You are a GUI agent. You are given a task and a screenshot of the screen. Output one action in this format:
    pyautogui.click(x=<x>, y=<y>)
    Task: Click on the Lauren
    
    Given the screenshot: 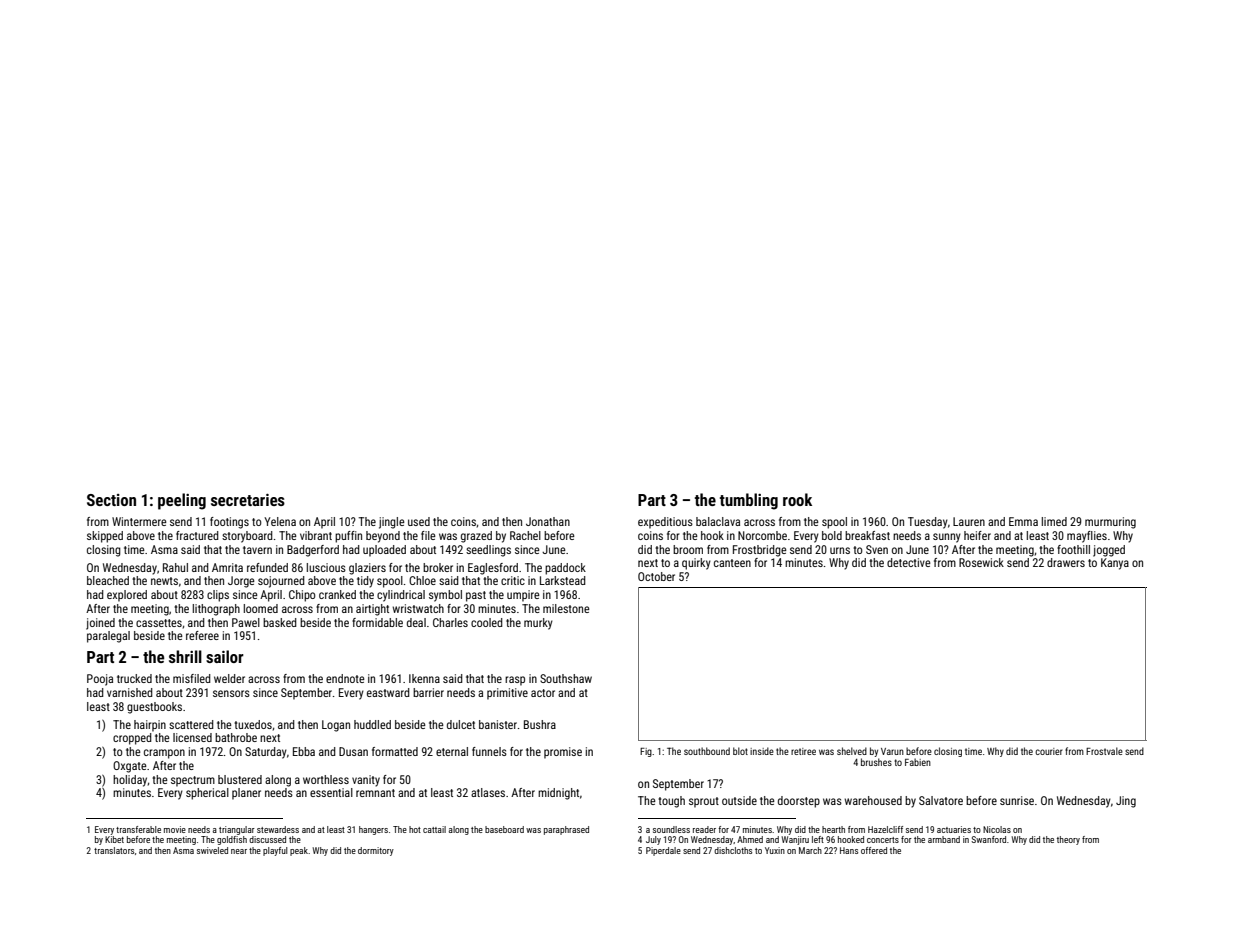 What is the action you would take?
    pyautogui.click(x=969, y=521)
